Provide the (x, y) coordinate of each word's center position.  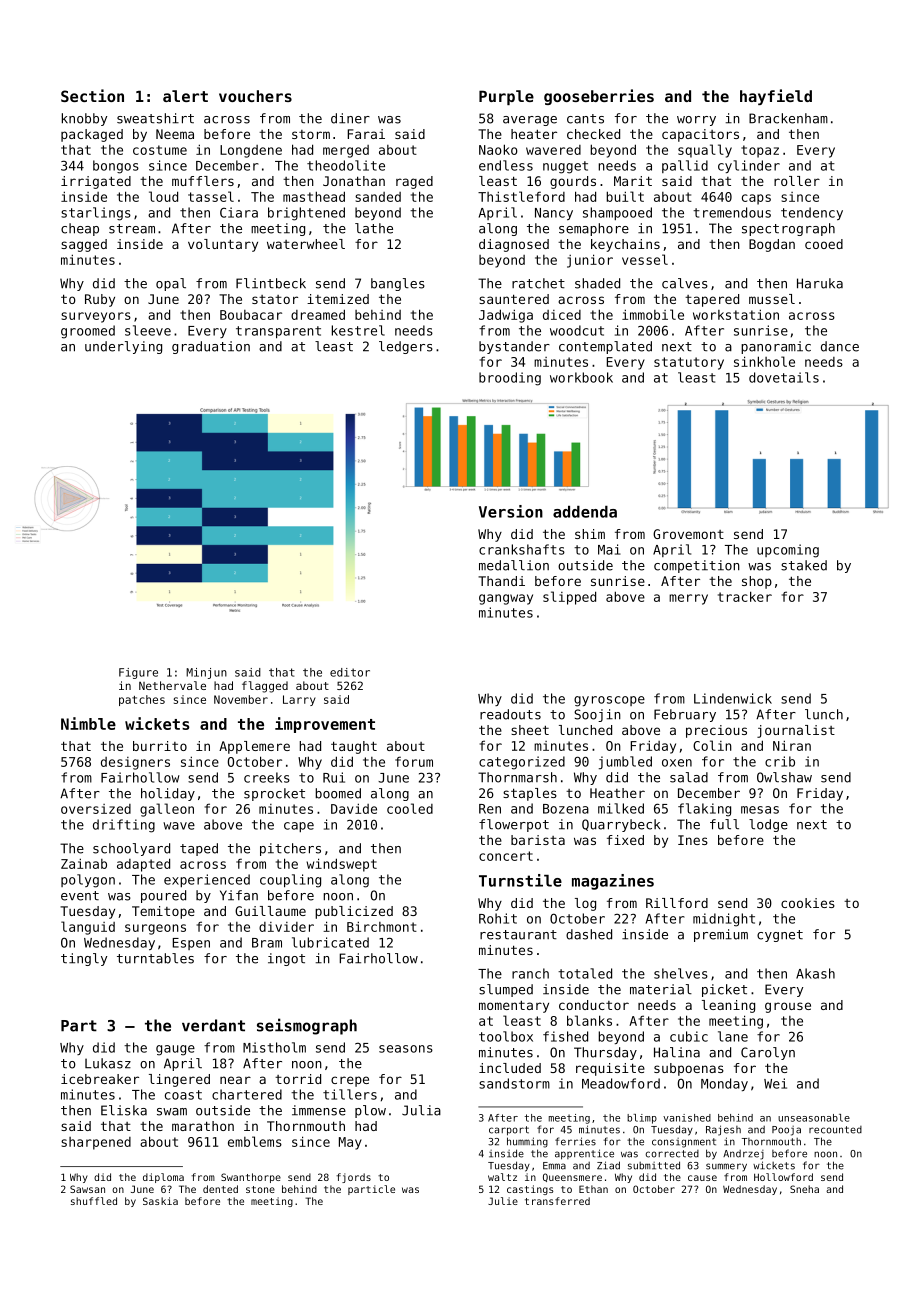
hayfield (776, 97)
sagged (84, 245)
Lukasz (108, 1063)
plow (370, 1111)
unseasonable (814, 1118)
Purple (506, 97)
